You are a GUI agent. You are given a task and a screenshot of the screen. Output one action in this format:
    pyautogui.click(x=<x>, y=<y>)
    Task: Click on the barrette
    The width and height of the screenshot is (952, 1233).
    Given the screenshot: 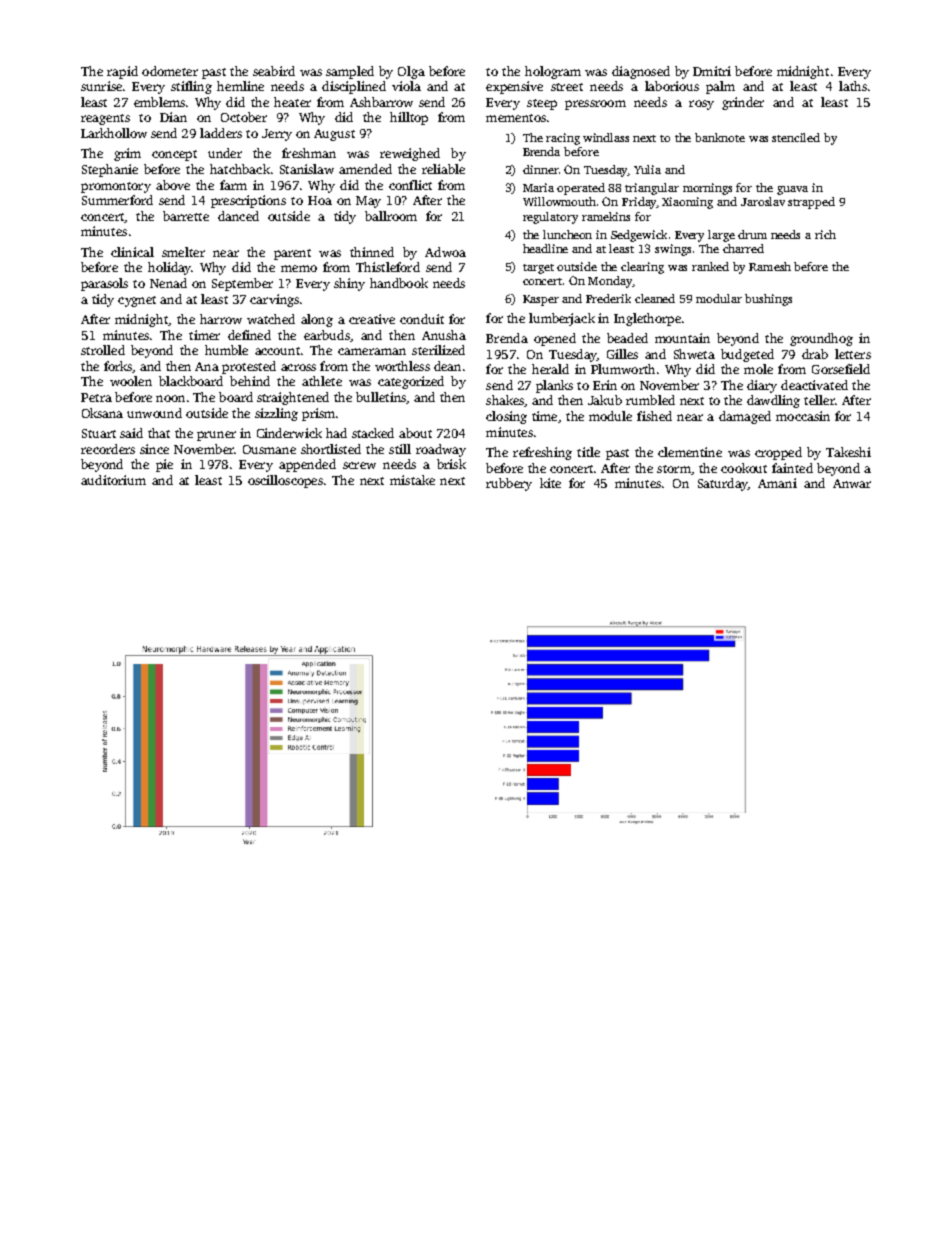 What is the action you would take?
    pyautogui.click(x=186, y=216)
